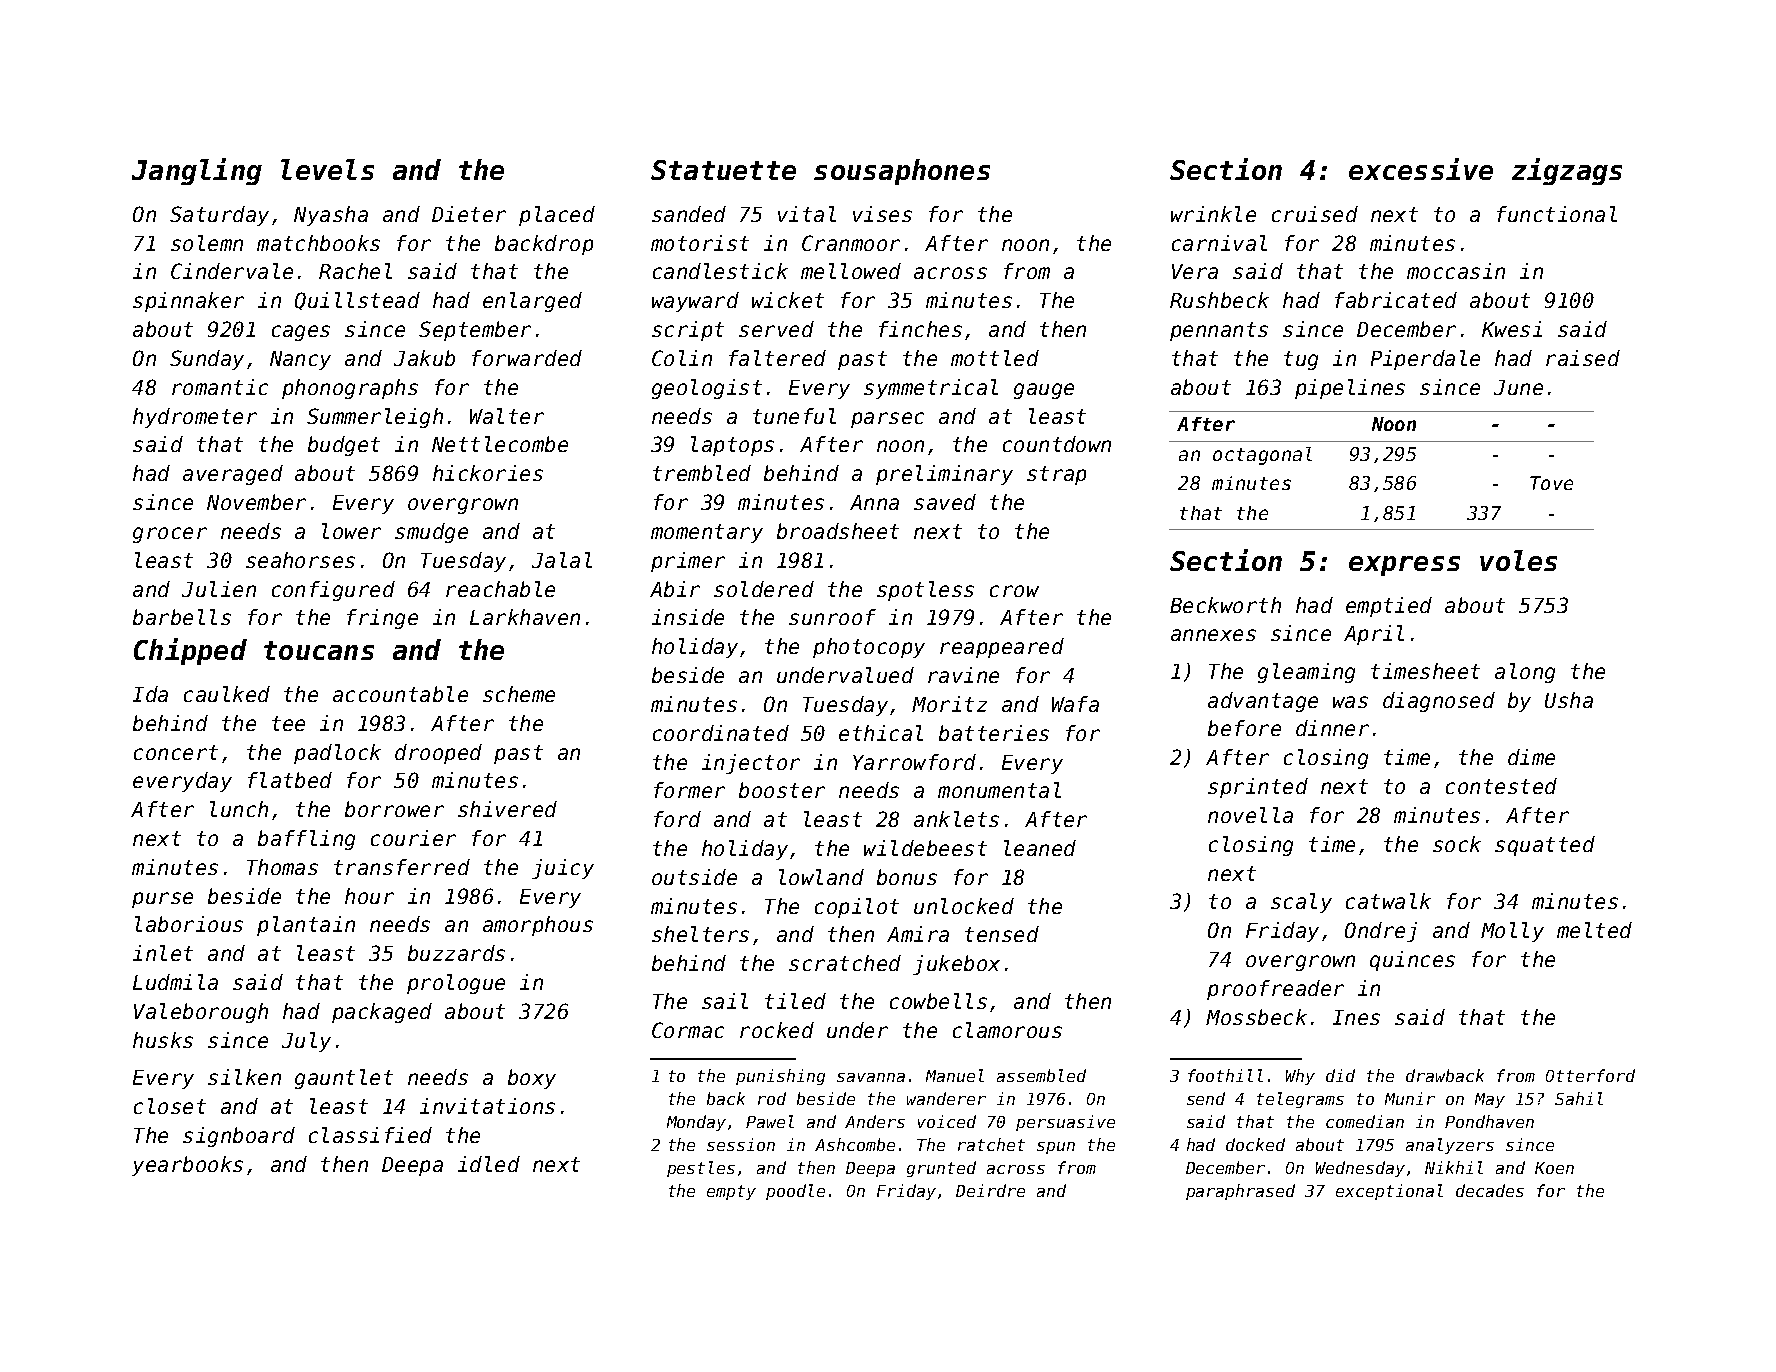  I want to click on faltered, so click(777, 358).
